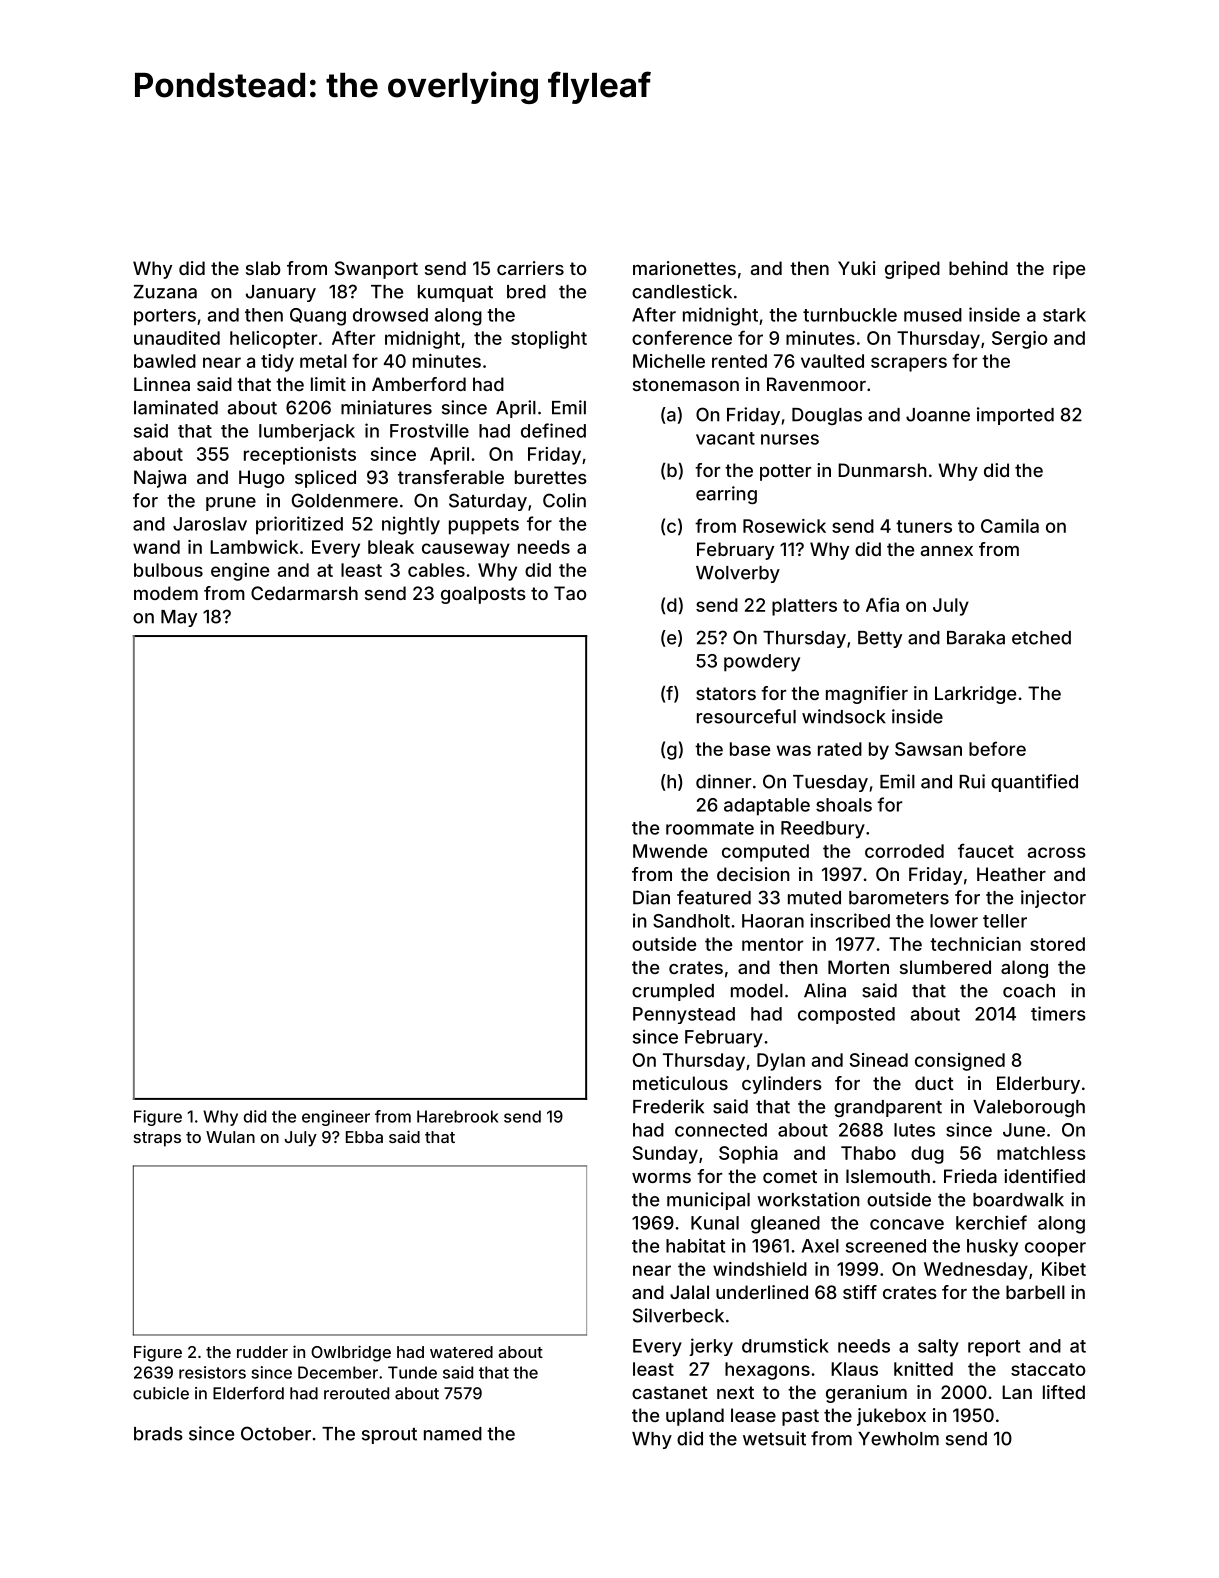 This document has height=1578, width=1219. I want to click on wetsuit, so click(774, 1438).
